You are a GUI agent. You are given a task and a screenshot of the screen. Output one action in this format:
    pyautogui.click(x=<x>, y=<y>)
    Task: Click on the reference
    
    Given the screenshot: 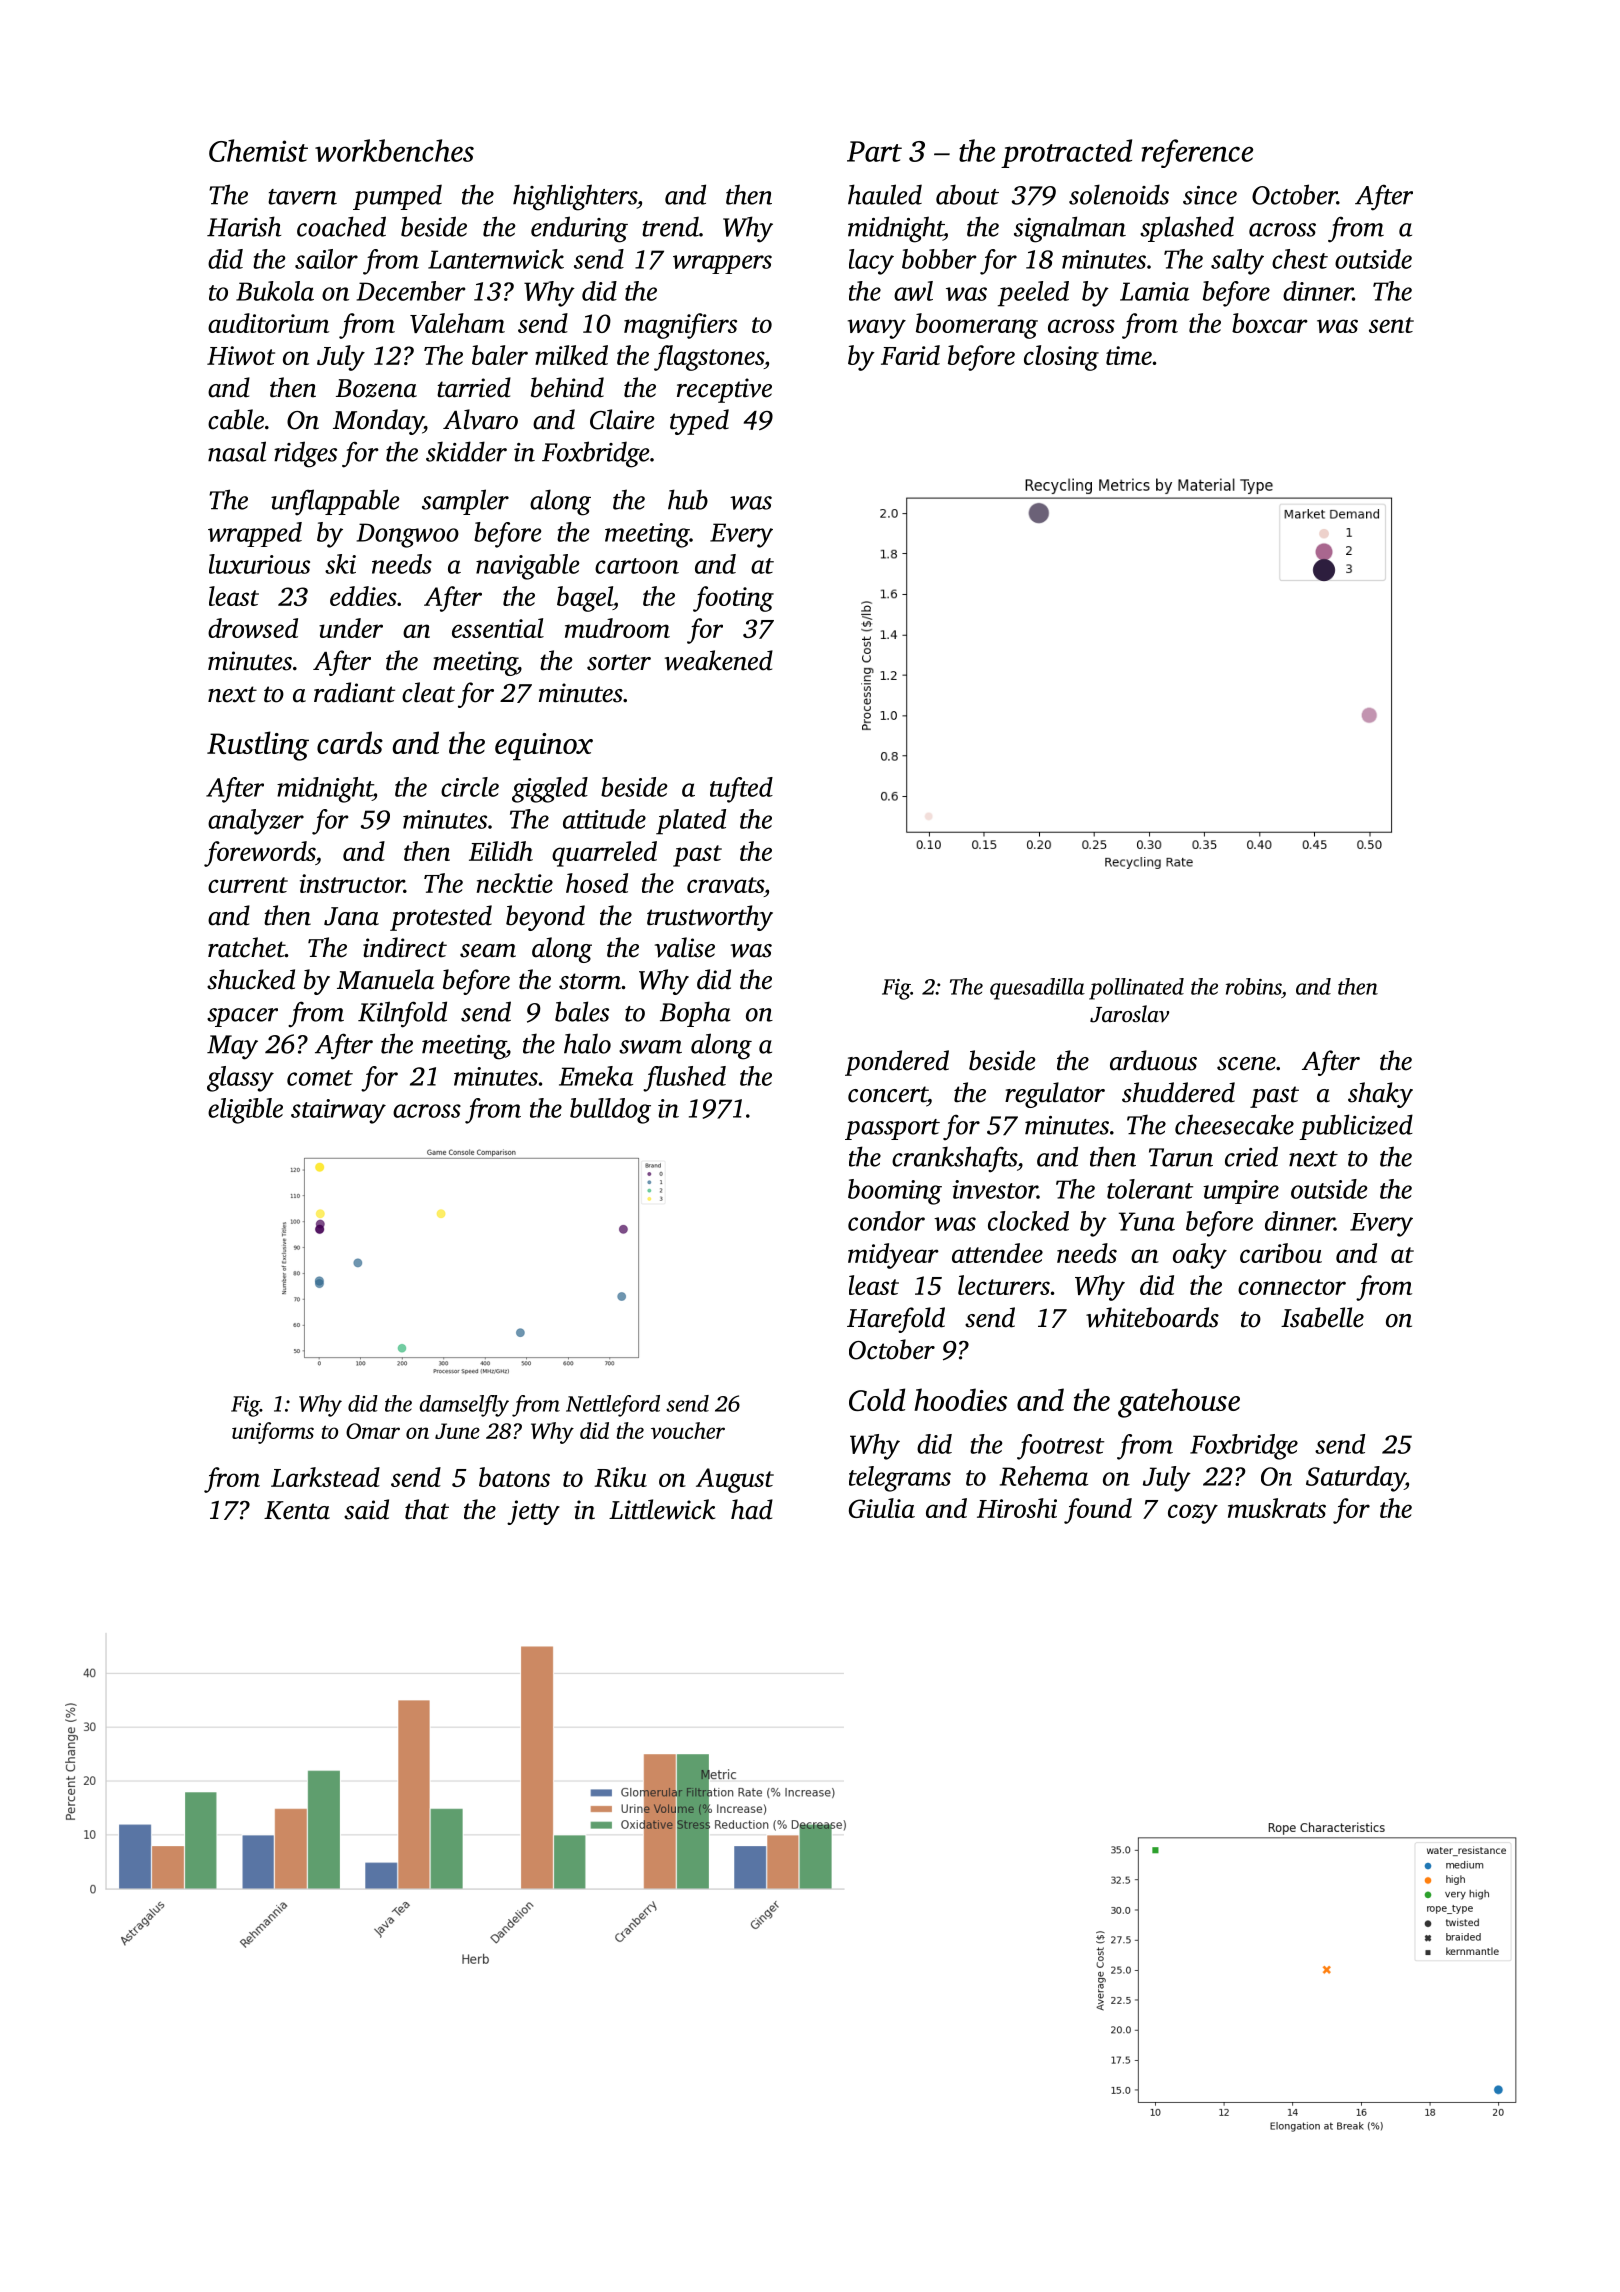 What is the action you would take?
    pyautogui.click(x=1197, y=153)
